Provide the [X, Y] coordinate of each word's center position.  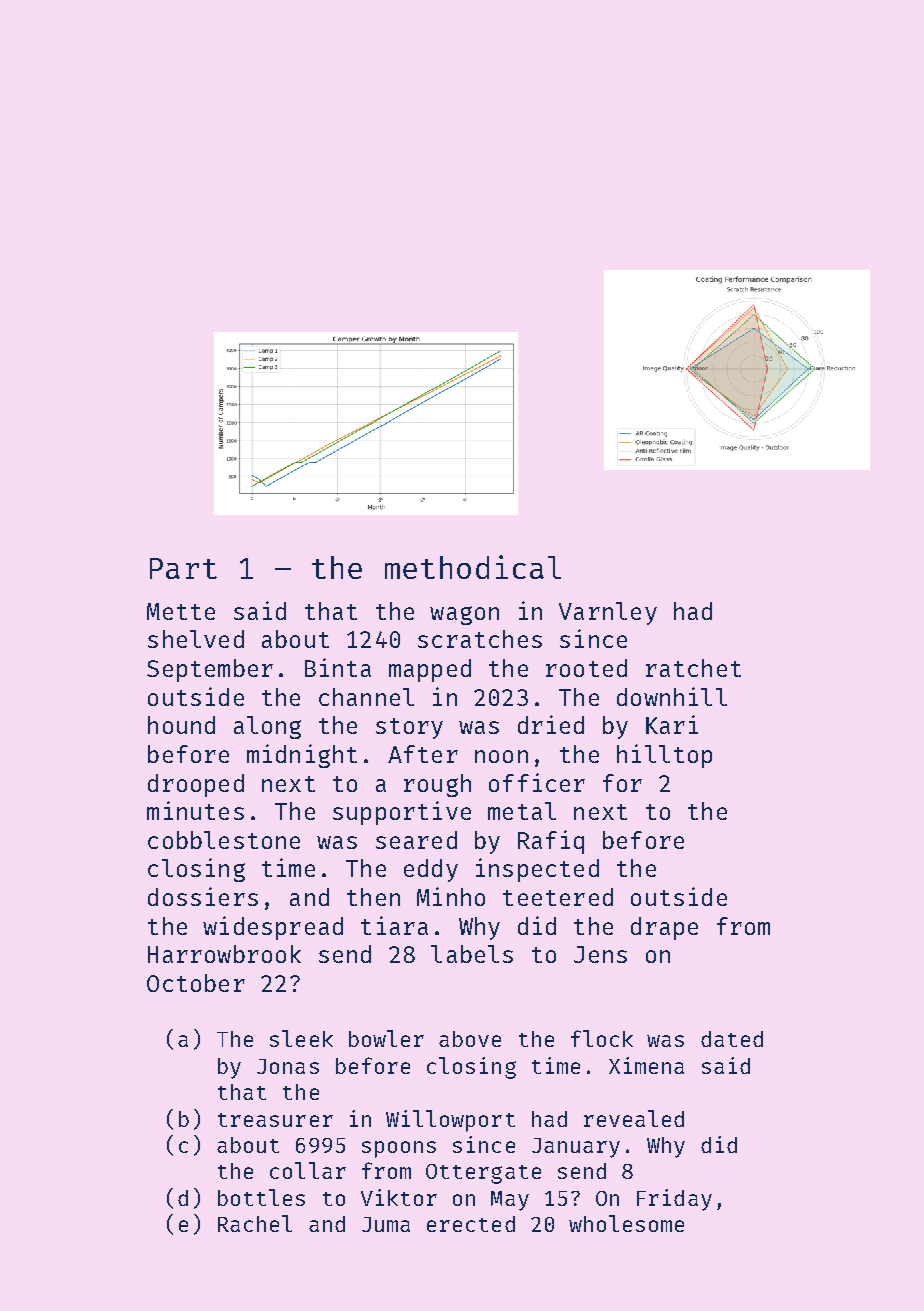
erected [471, 1224]
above [470, 1039]
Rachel [255, 1223]
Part [183, 568]
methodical [473, 567]
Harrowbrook [224, 954]
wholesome [626, 1223]
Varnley [608, 613]
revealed [634, 1118]
